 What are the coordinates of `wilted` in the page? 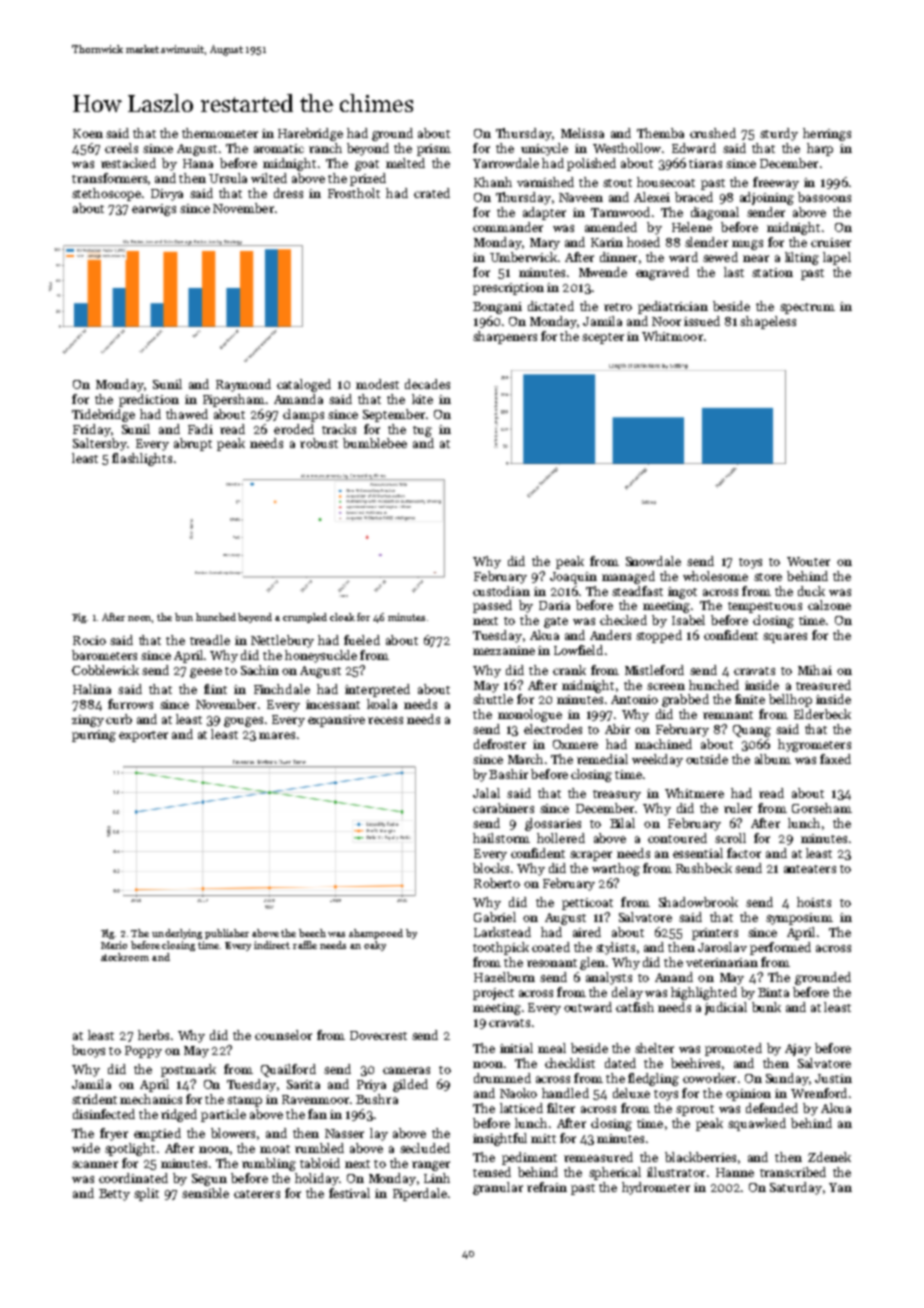 It's located at (269, 178).
